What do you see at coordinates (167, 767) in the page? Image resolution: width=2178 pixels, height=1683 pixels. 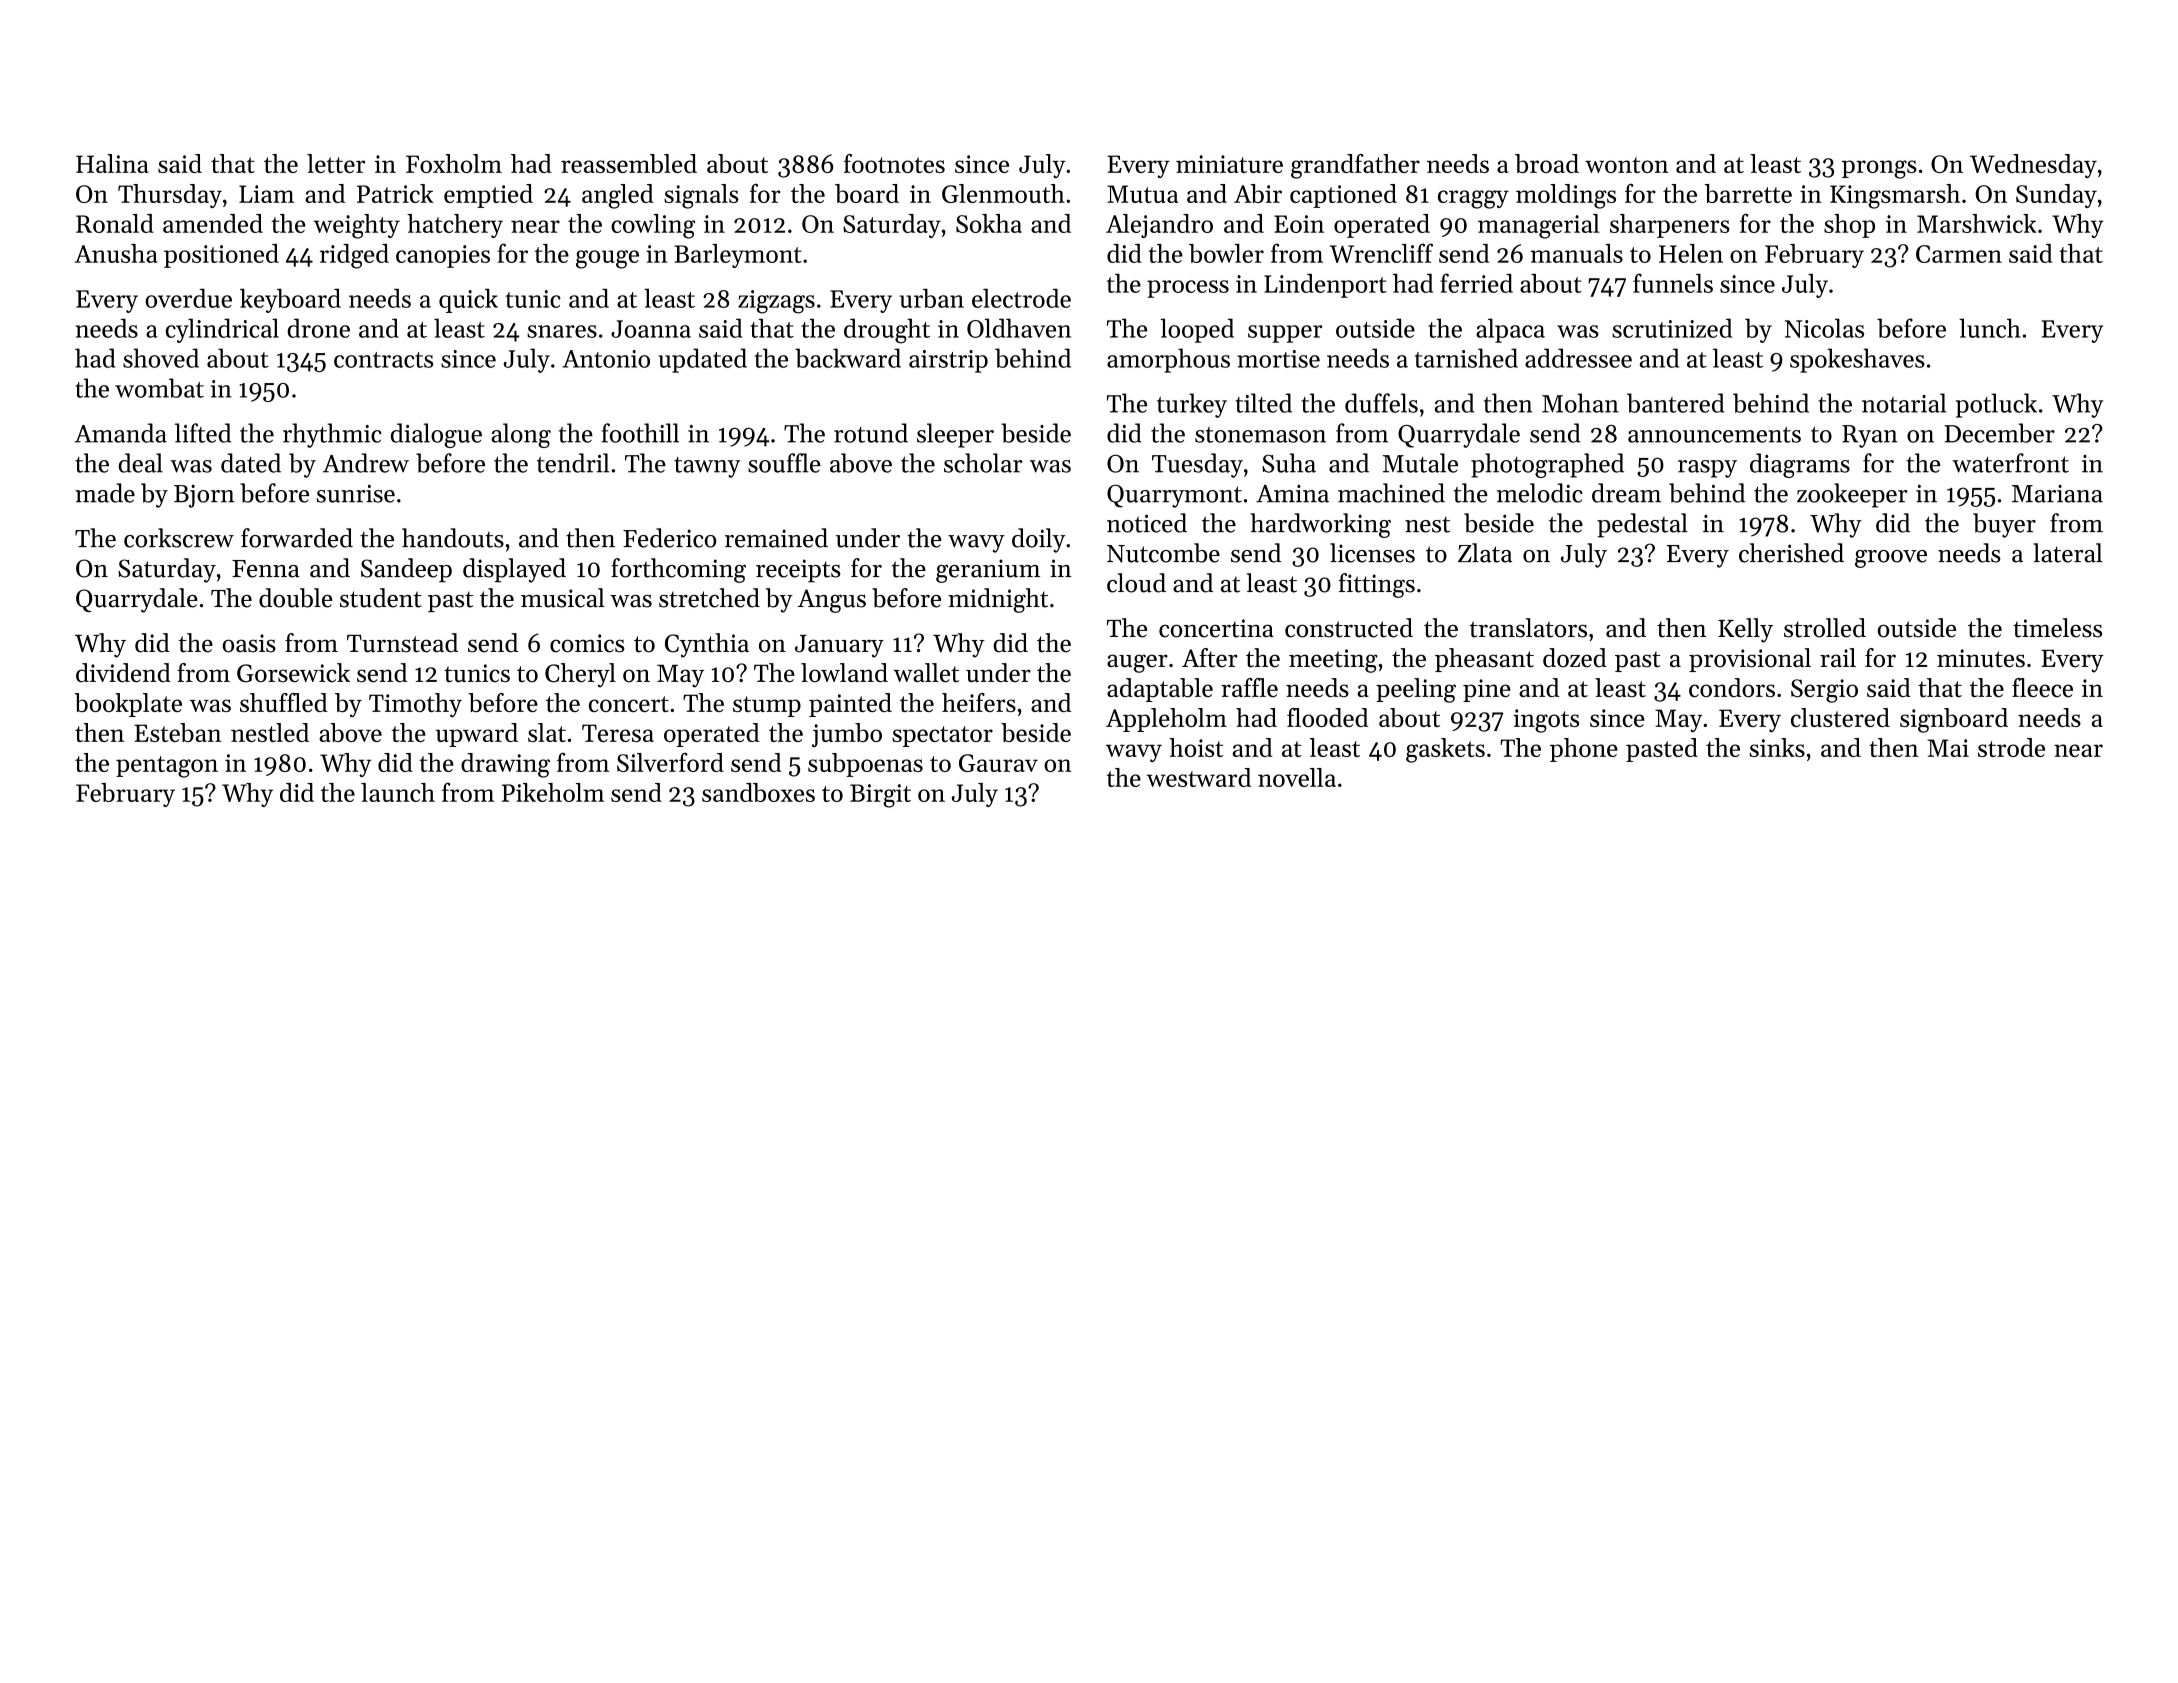 I see `pentagon` at bounding box center [167, 767].
